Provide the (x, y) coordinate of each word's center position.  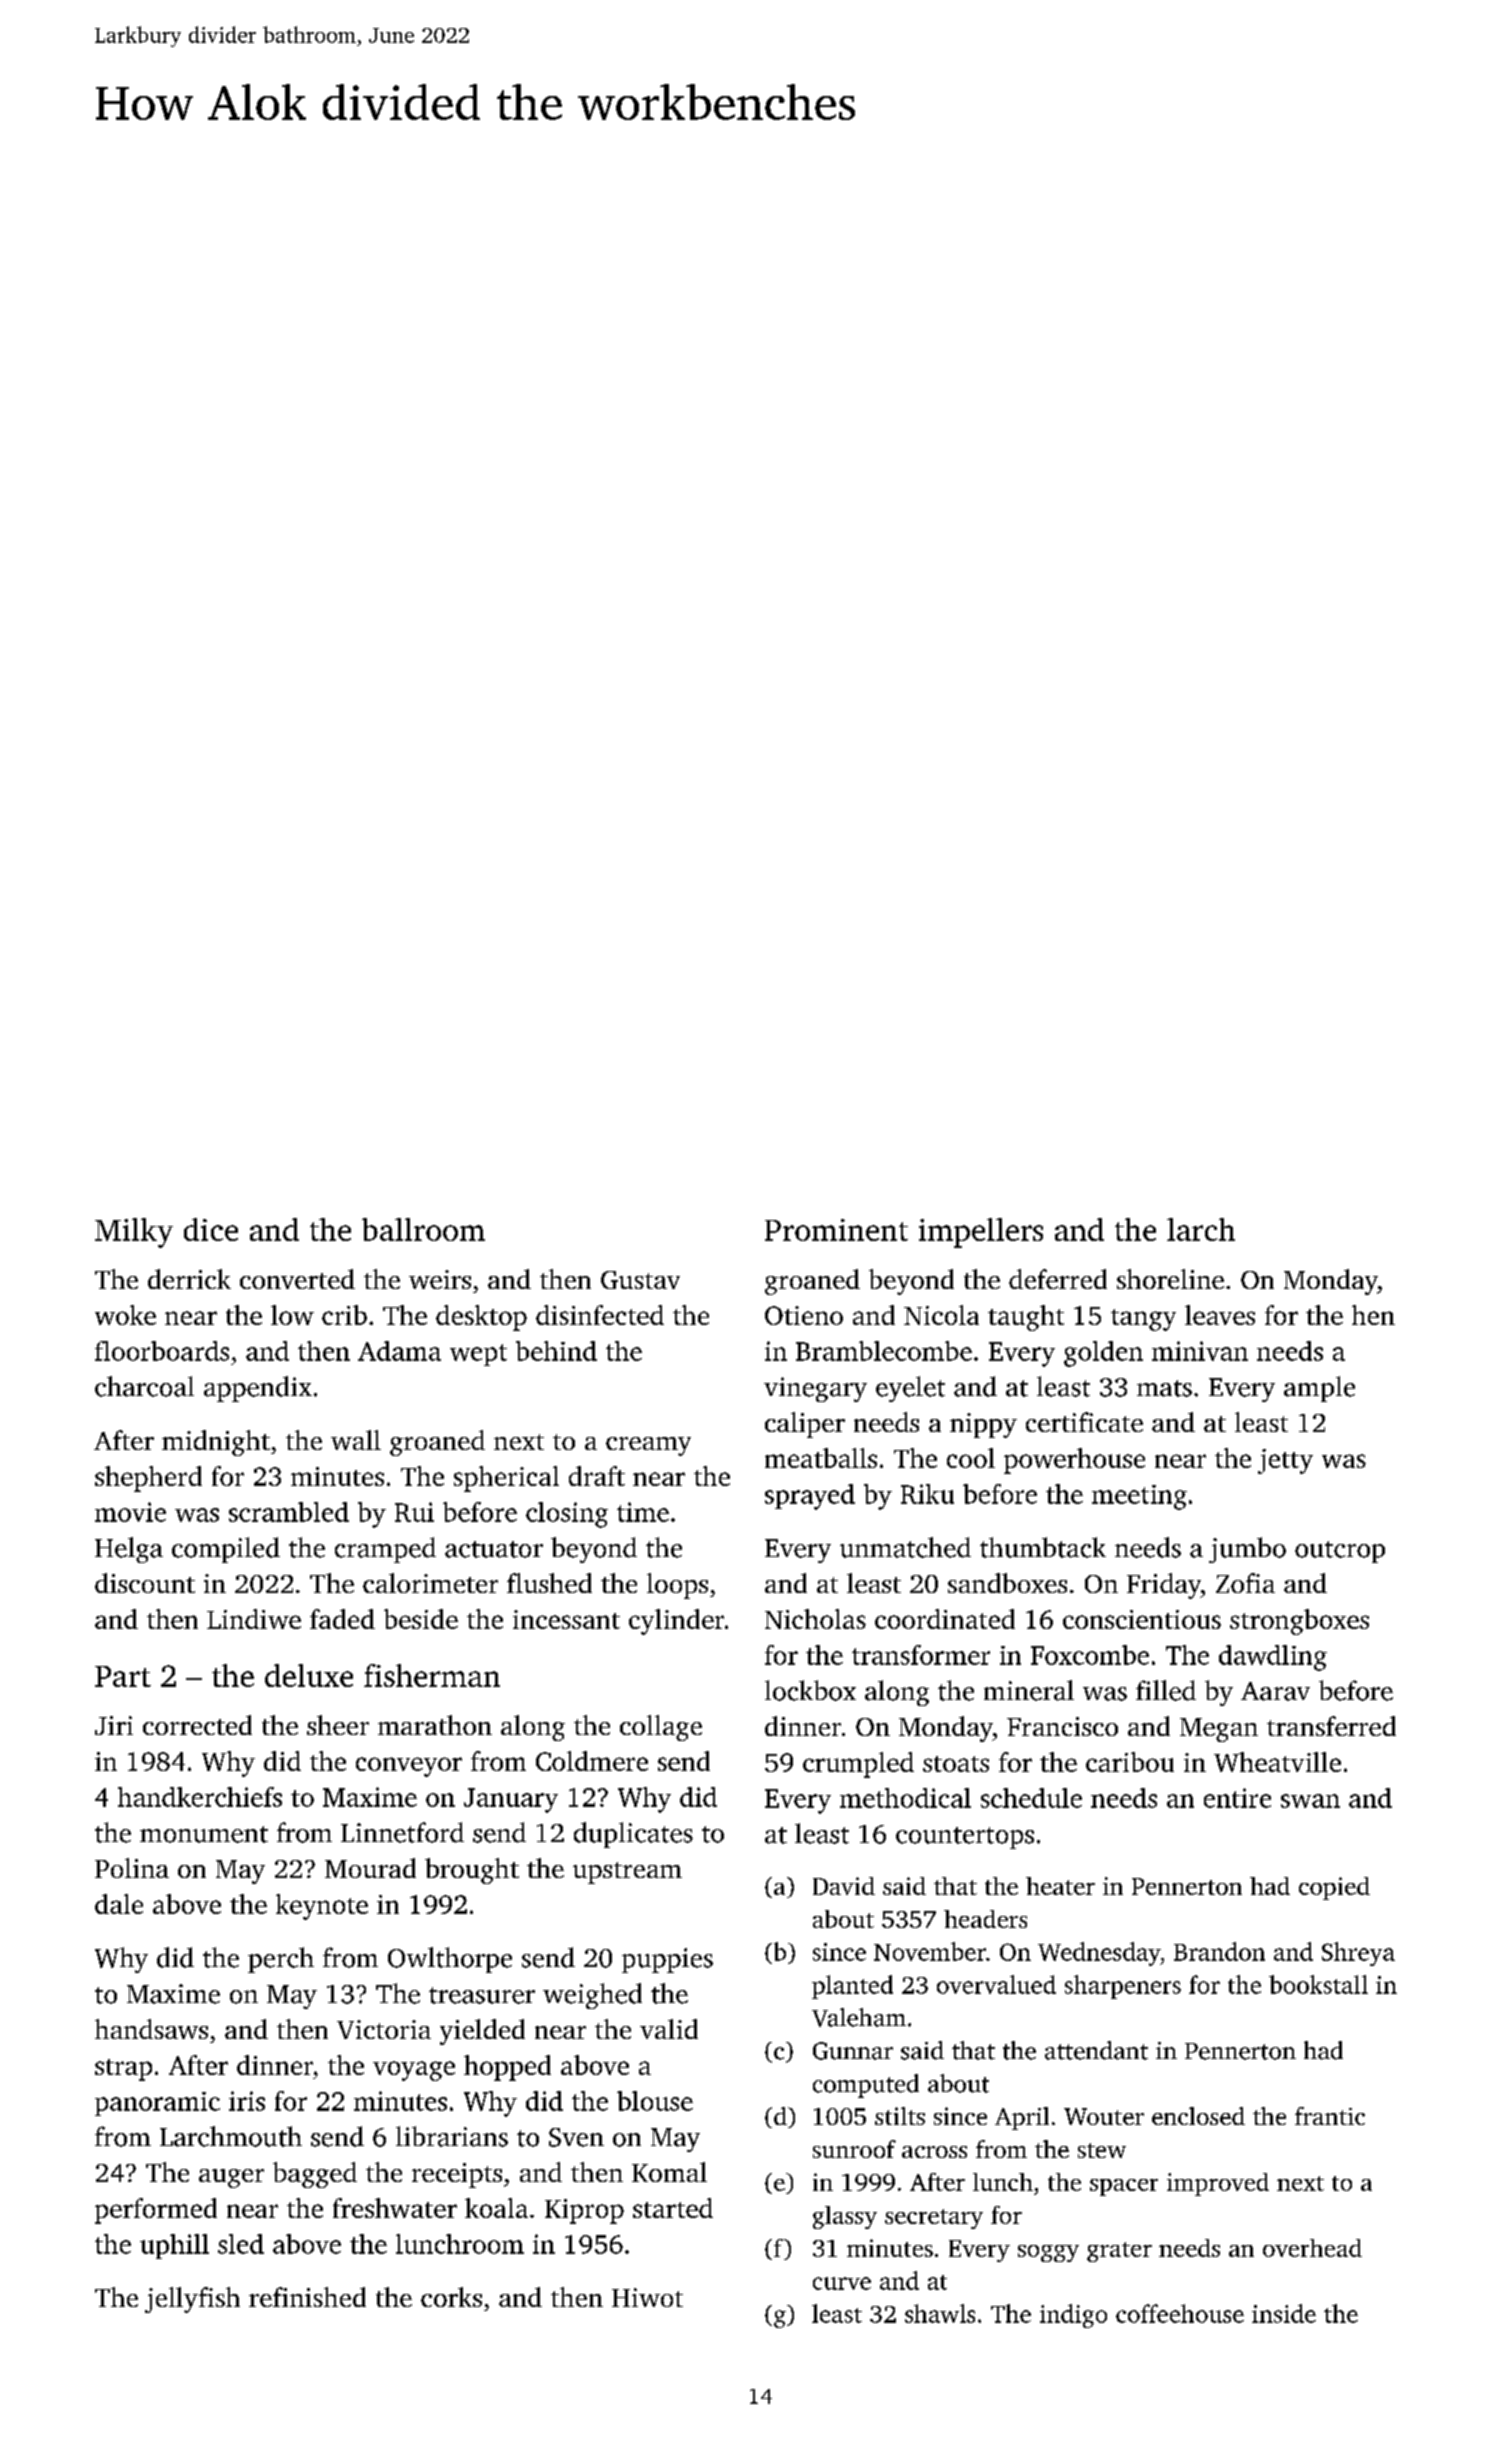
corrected (197, 1725)
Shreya (1358, 1954)
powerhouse (1074, 1461)
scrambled (289, 1512)
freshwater (395, 2208)
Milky (134, 1233)
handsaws (151, 2029)
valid (669, 2029)
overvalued (996, 1984)
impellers (981, 1233)
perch (281, 1960)
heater (1060, 1886)
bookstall (1318, 1984)
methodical (905, 1798)
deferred (1058, 1279)
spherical (506, 1479)
